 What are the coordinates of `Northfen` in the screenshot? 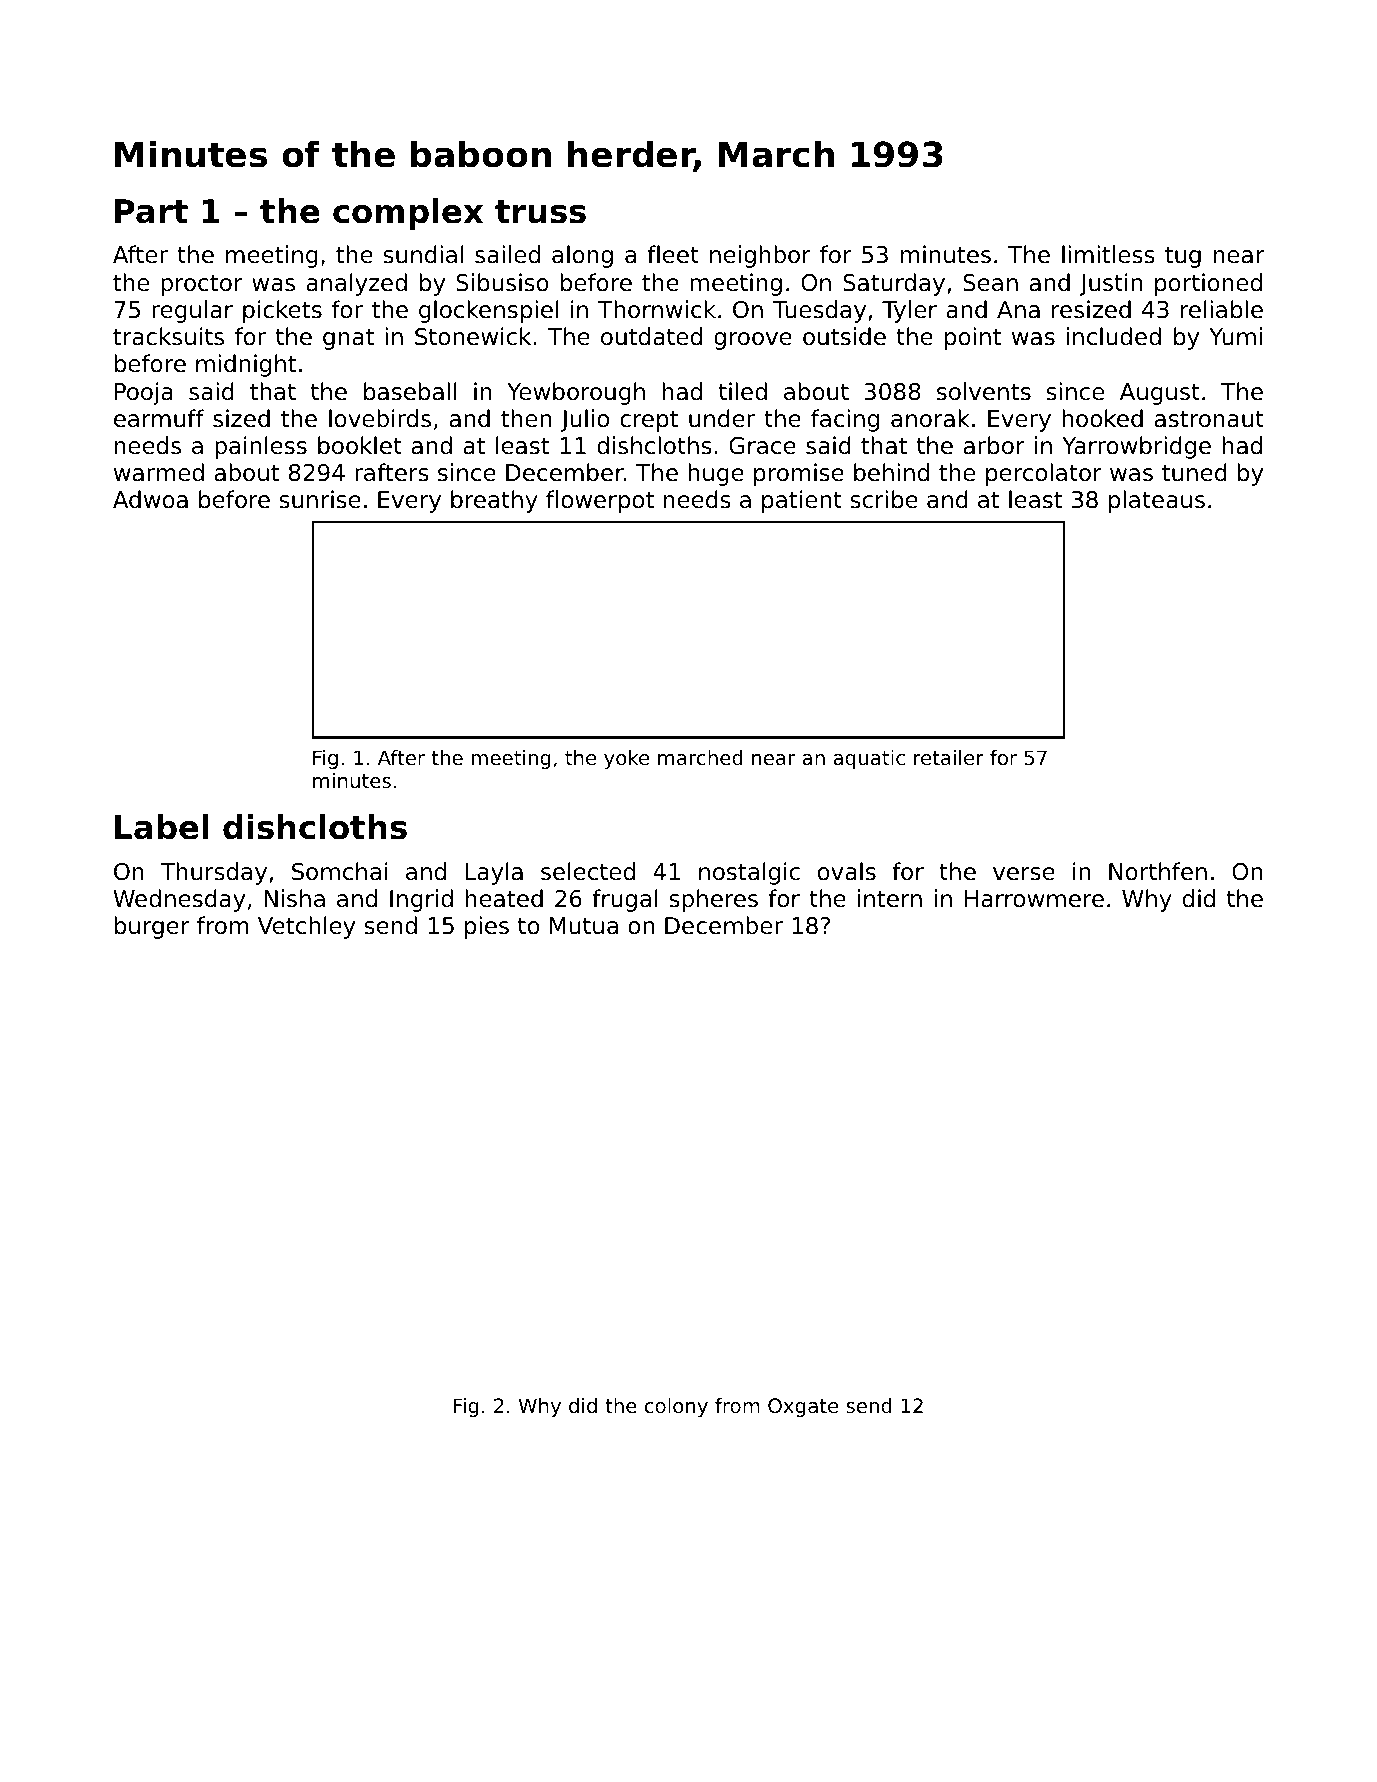 It's located at (1158, 871).
